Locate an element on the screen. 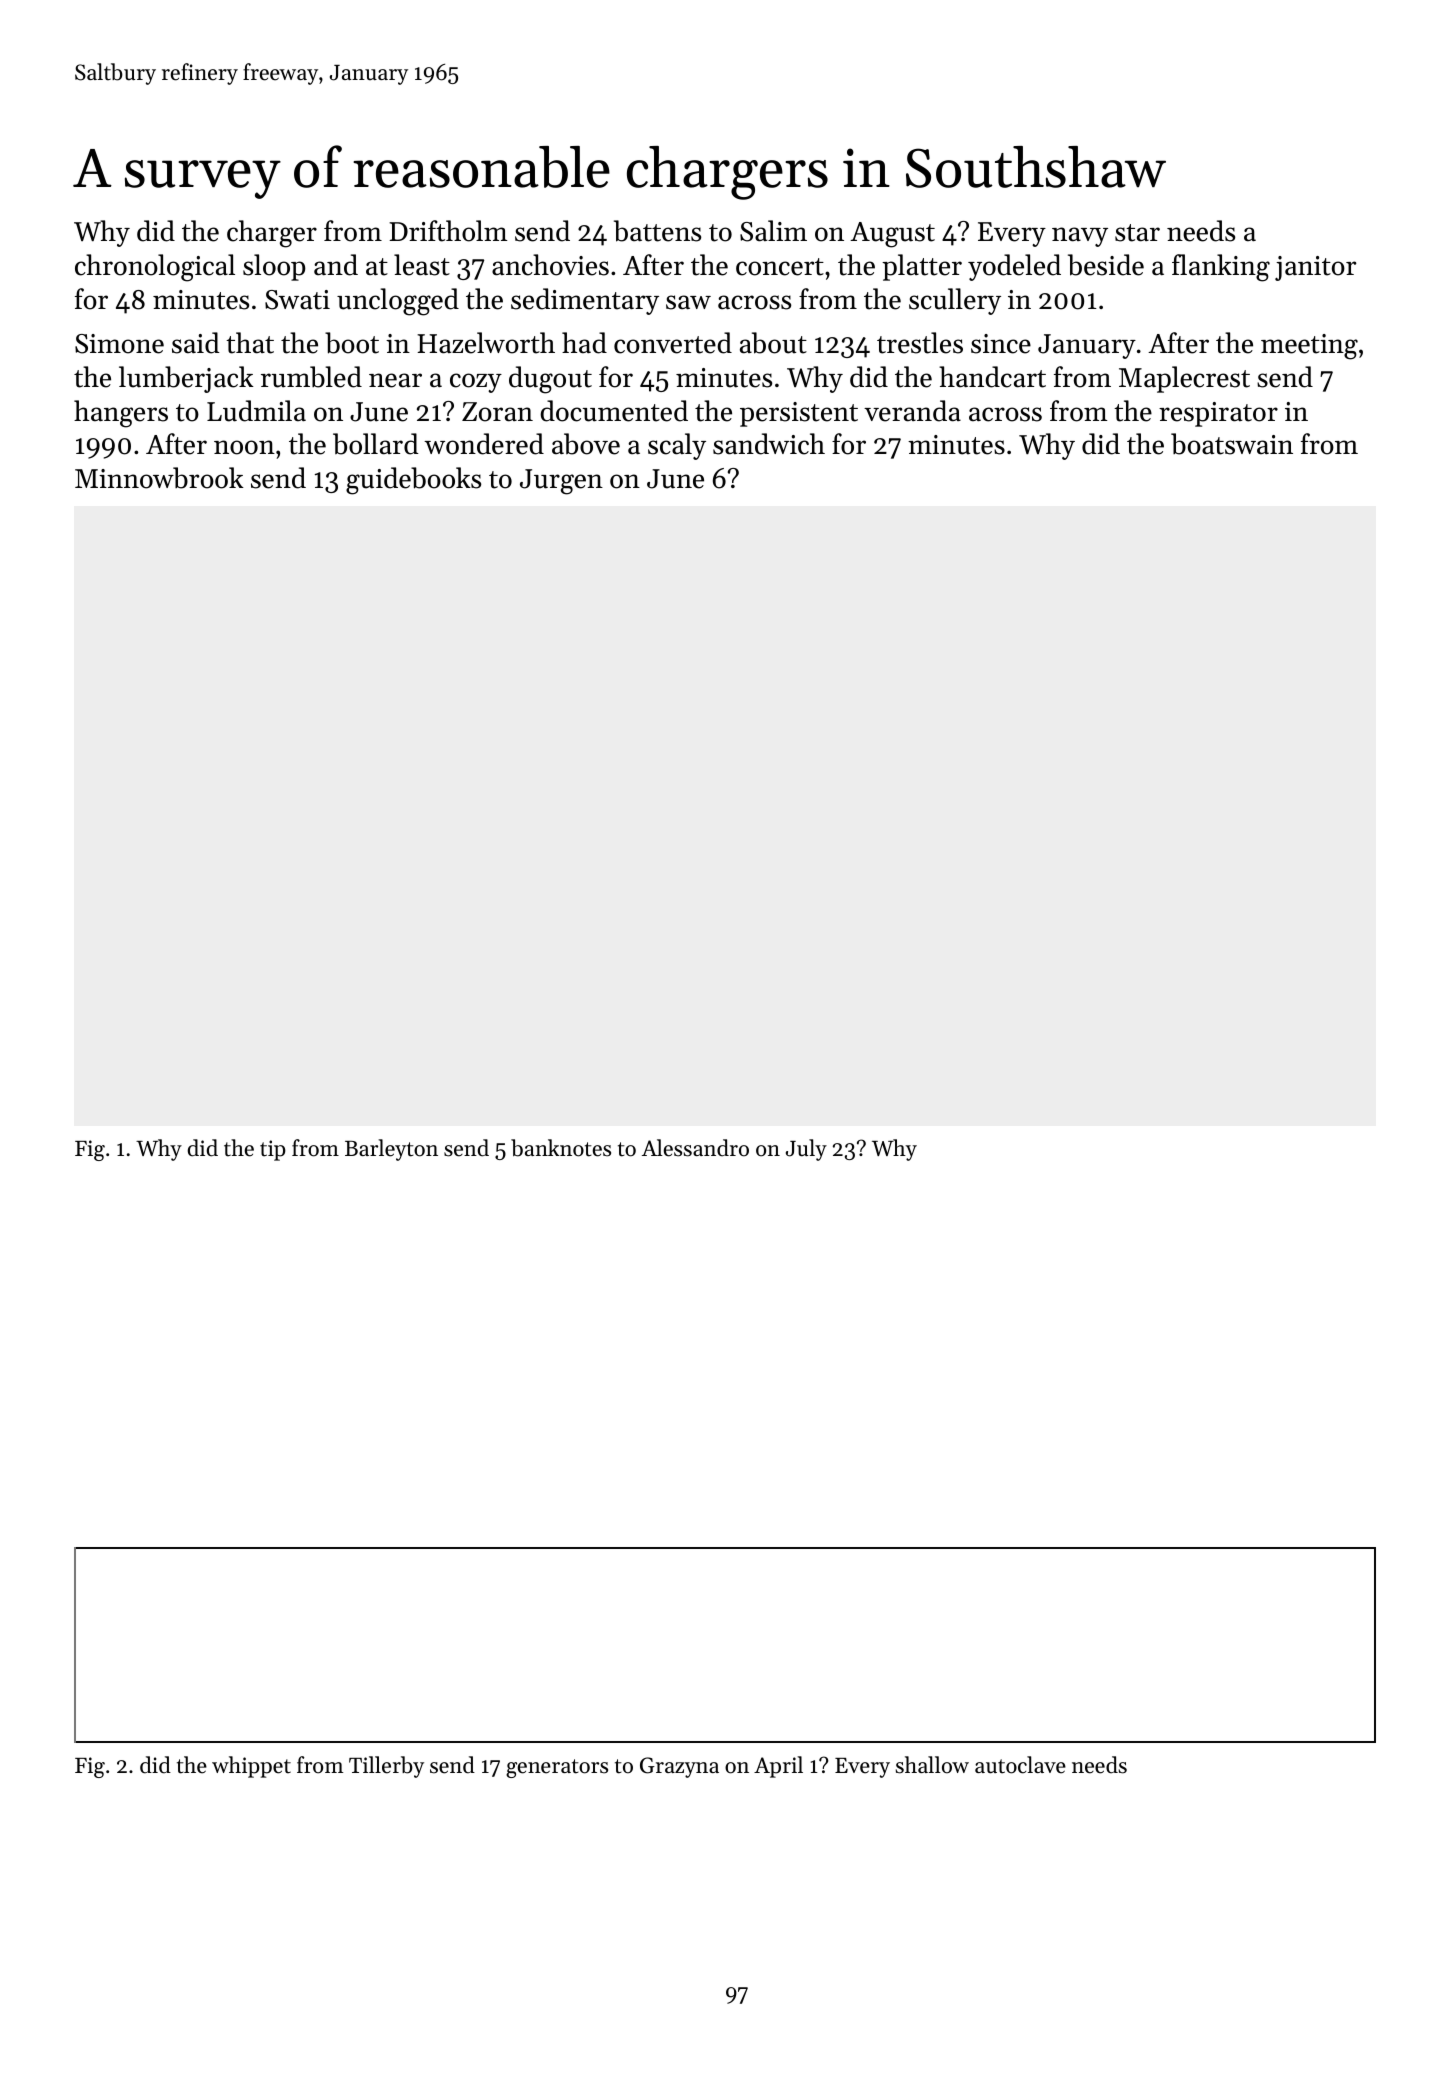 The image size is (1450, 2100). Jurgen is located at coordinates (561, 482).
